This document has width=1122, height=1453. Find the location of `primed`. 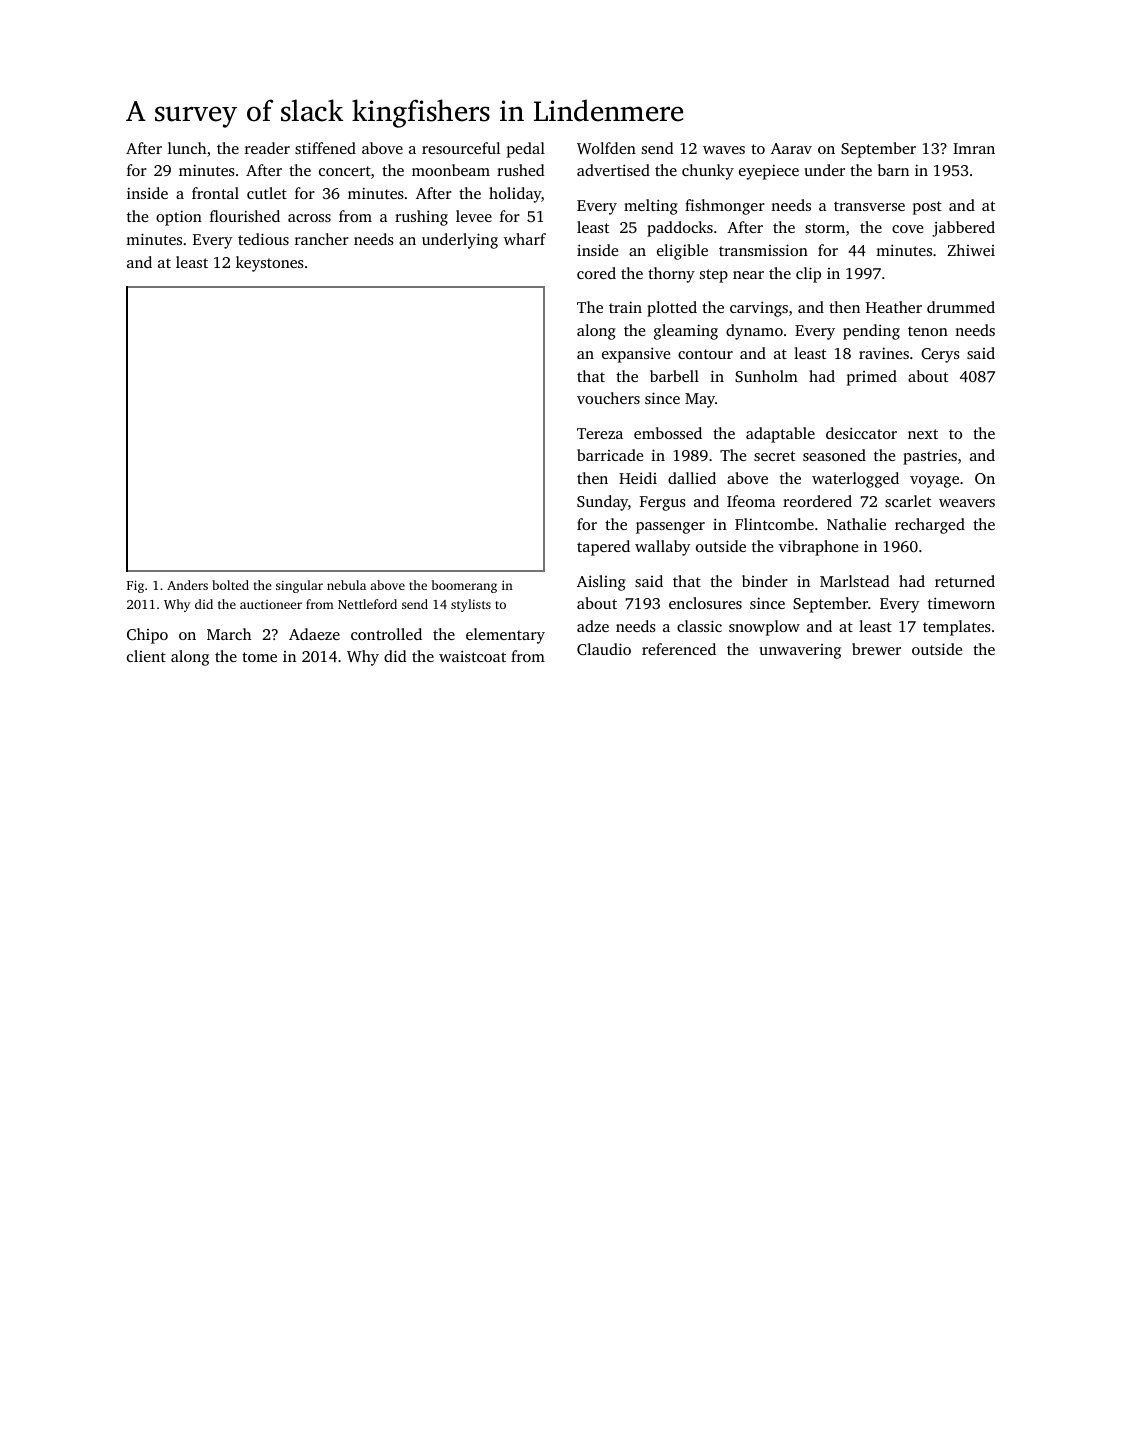

primed is located at coordinates (872, 378).
